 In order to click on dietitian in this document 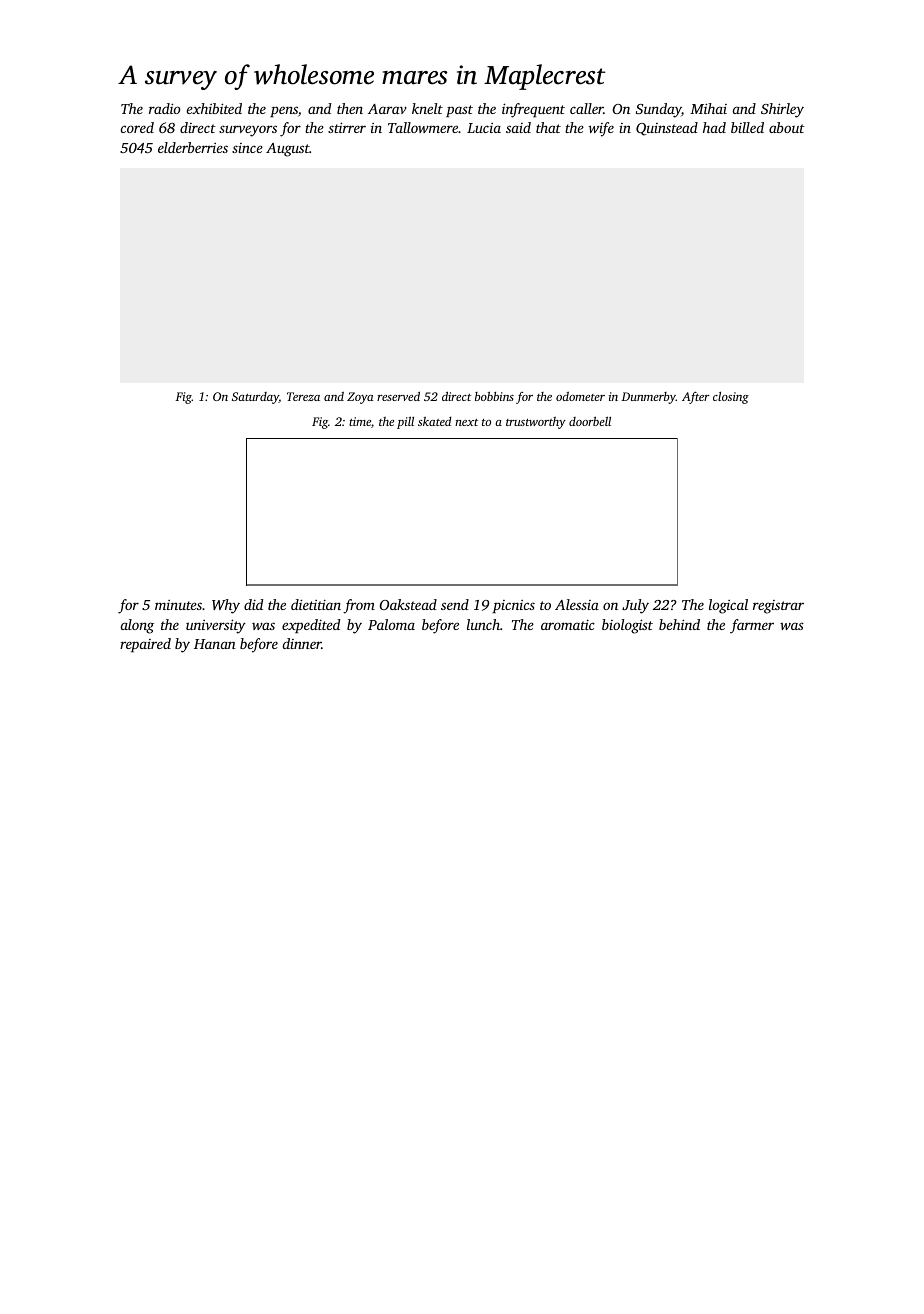, I will do `click(316, 604)`.
